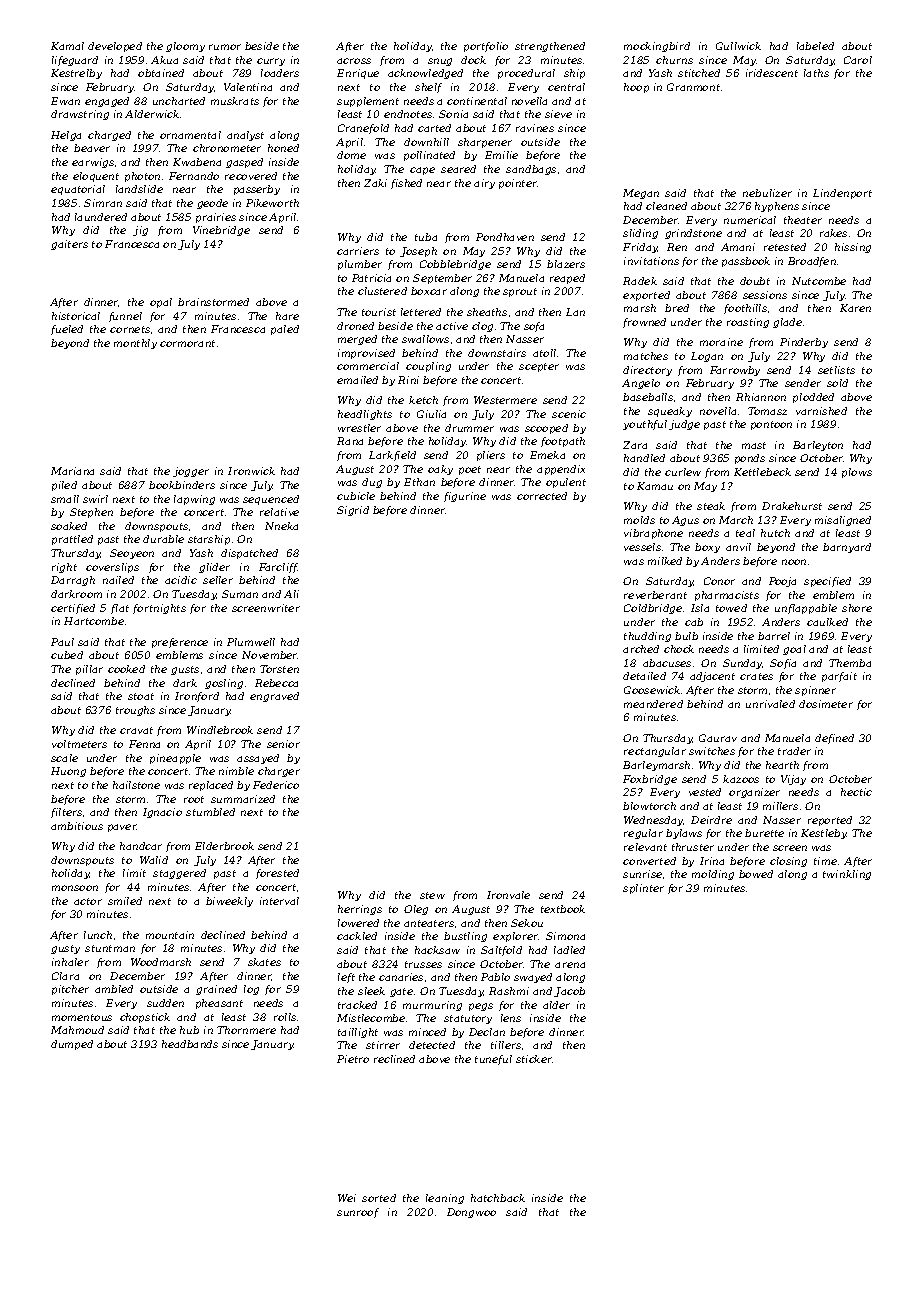  Describe the element at coordinates (72, 1045) in the screenshot. I see `dumped` at that location.
